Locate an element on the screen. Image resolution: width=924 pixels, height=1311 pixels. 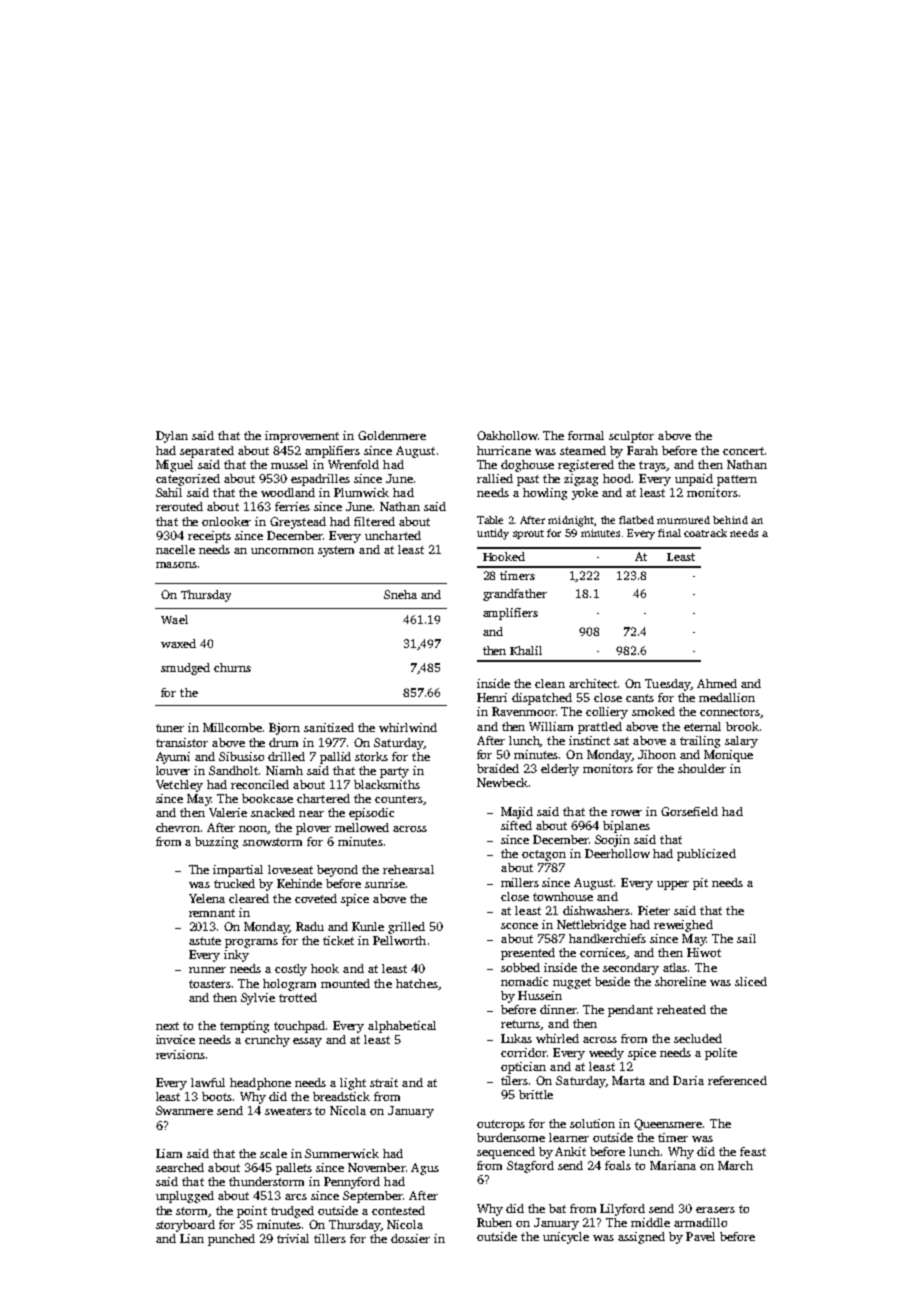
sculptor is located at coordinates (631, 437).
